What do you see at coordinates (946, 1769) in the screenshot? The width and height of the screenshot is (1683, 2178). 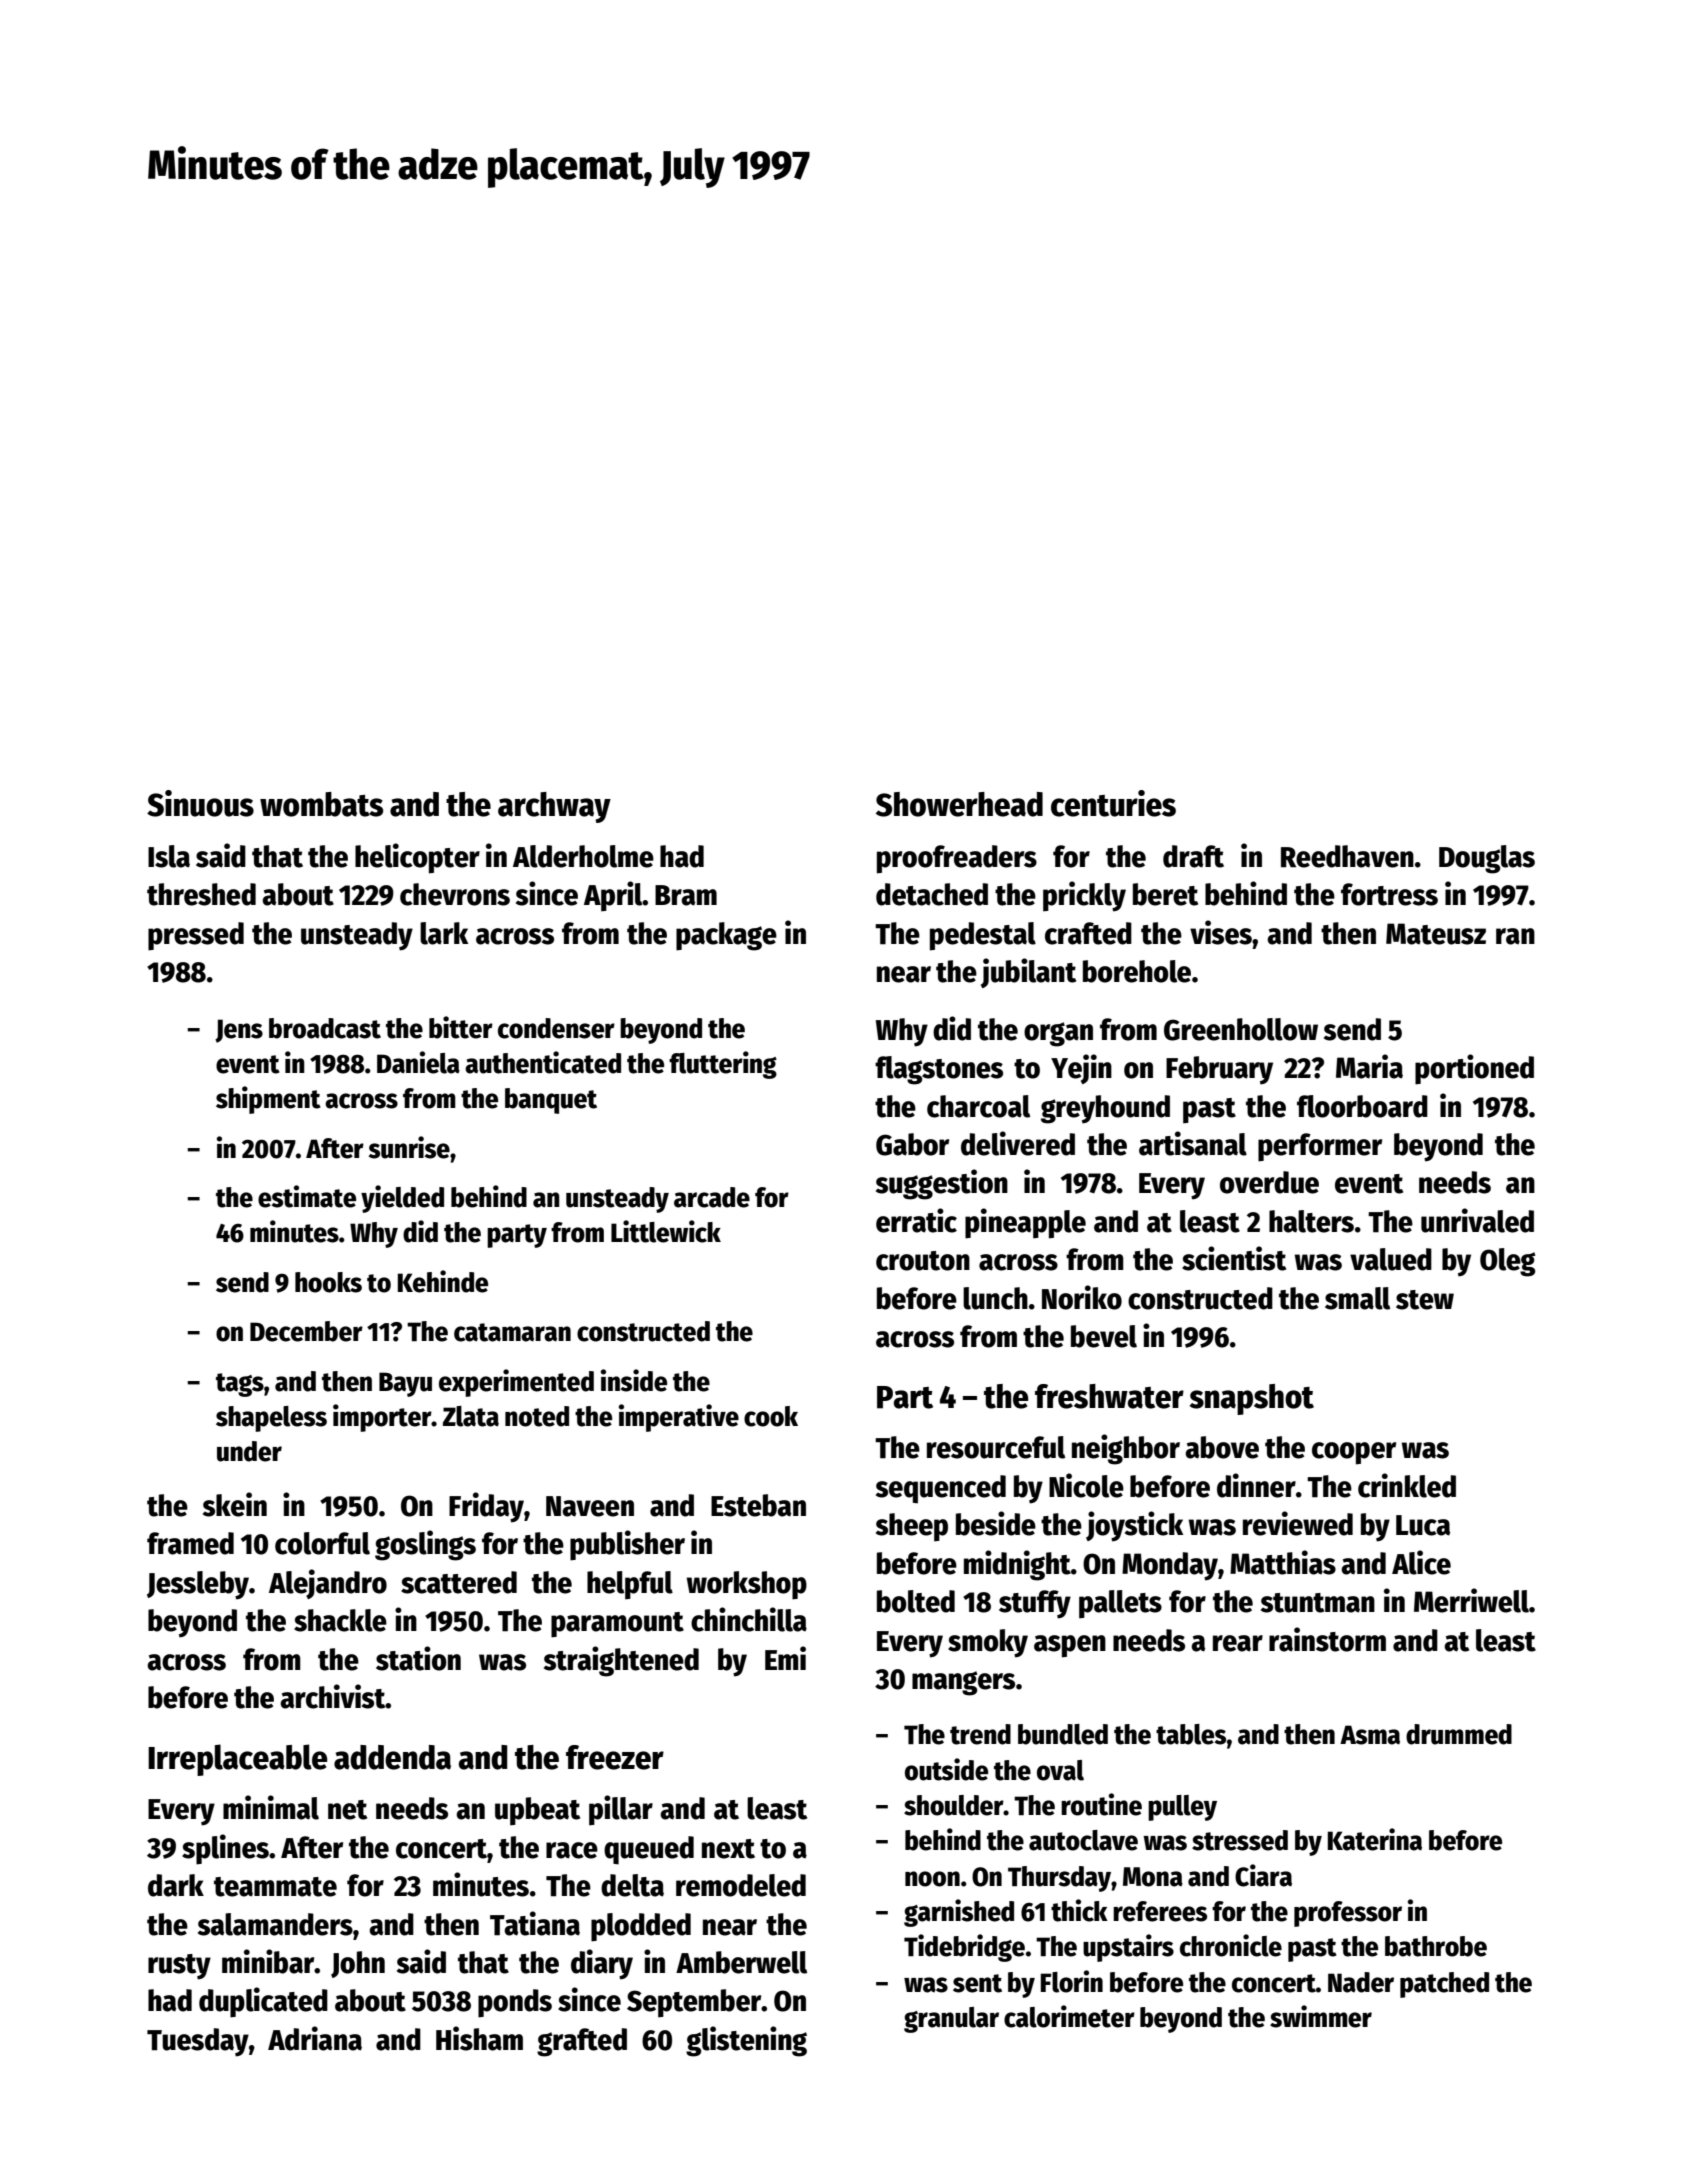 I see `outside` at bounding box center [946, 1769].
